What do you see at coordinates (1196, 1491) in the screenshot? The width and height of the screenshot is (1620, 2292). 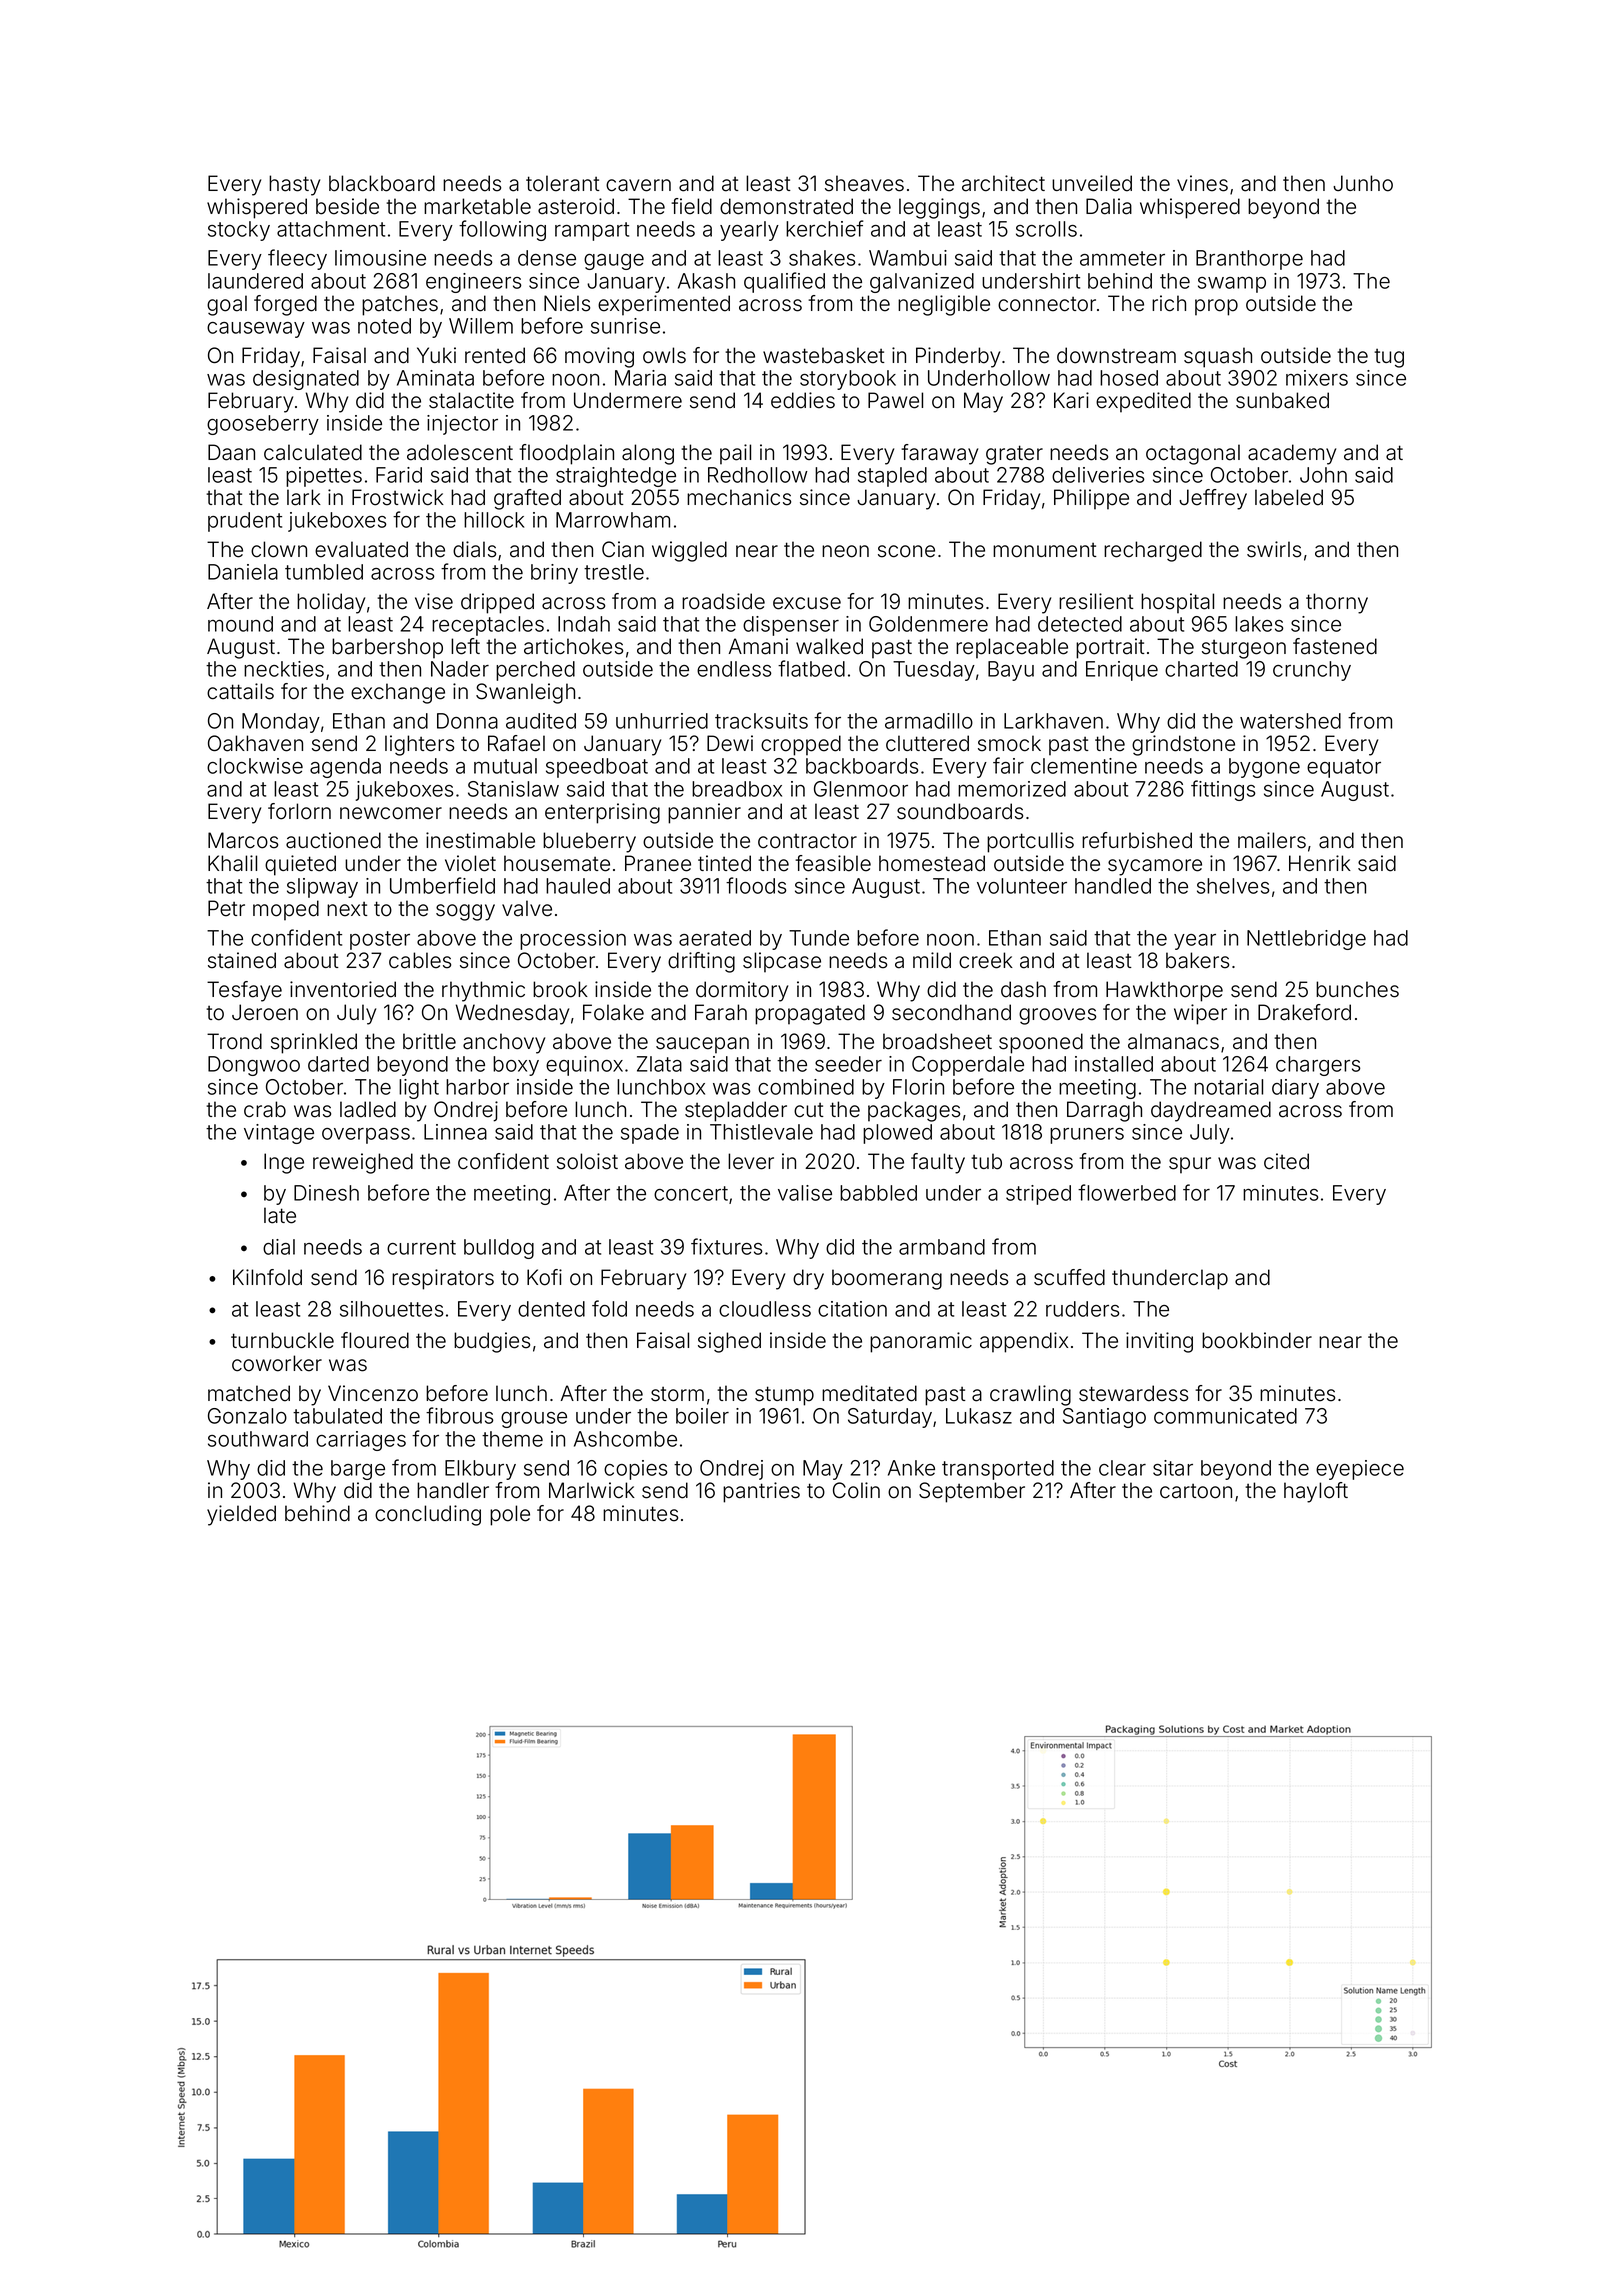 I see `cartoon` at bounding box center [1196, 1491].
